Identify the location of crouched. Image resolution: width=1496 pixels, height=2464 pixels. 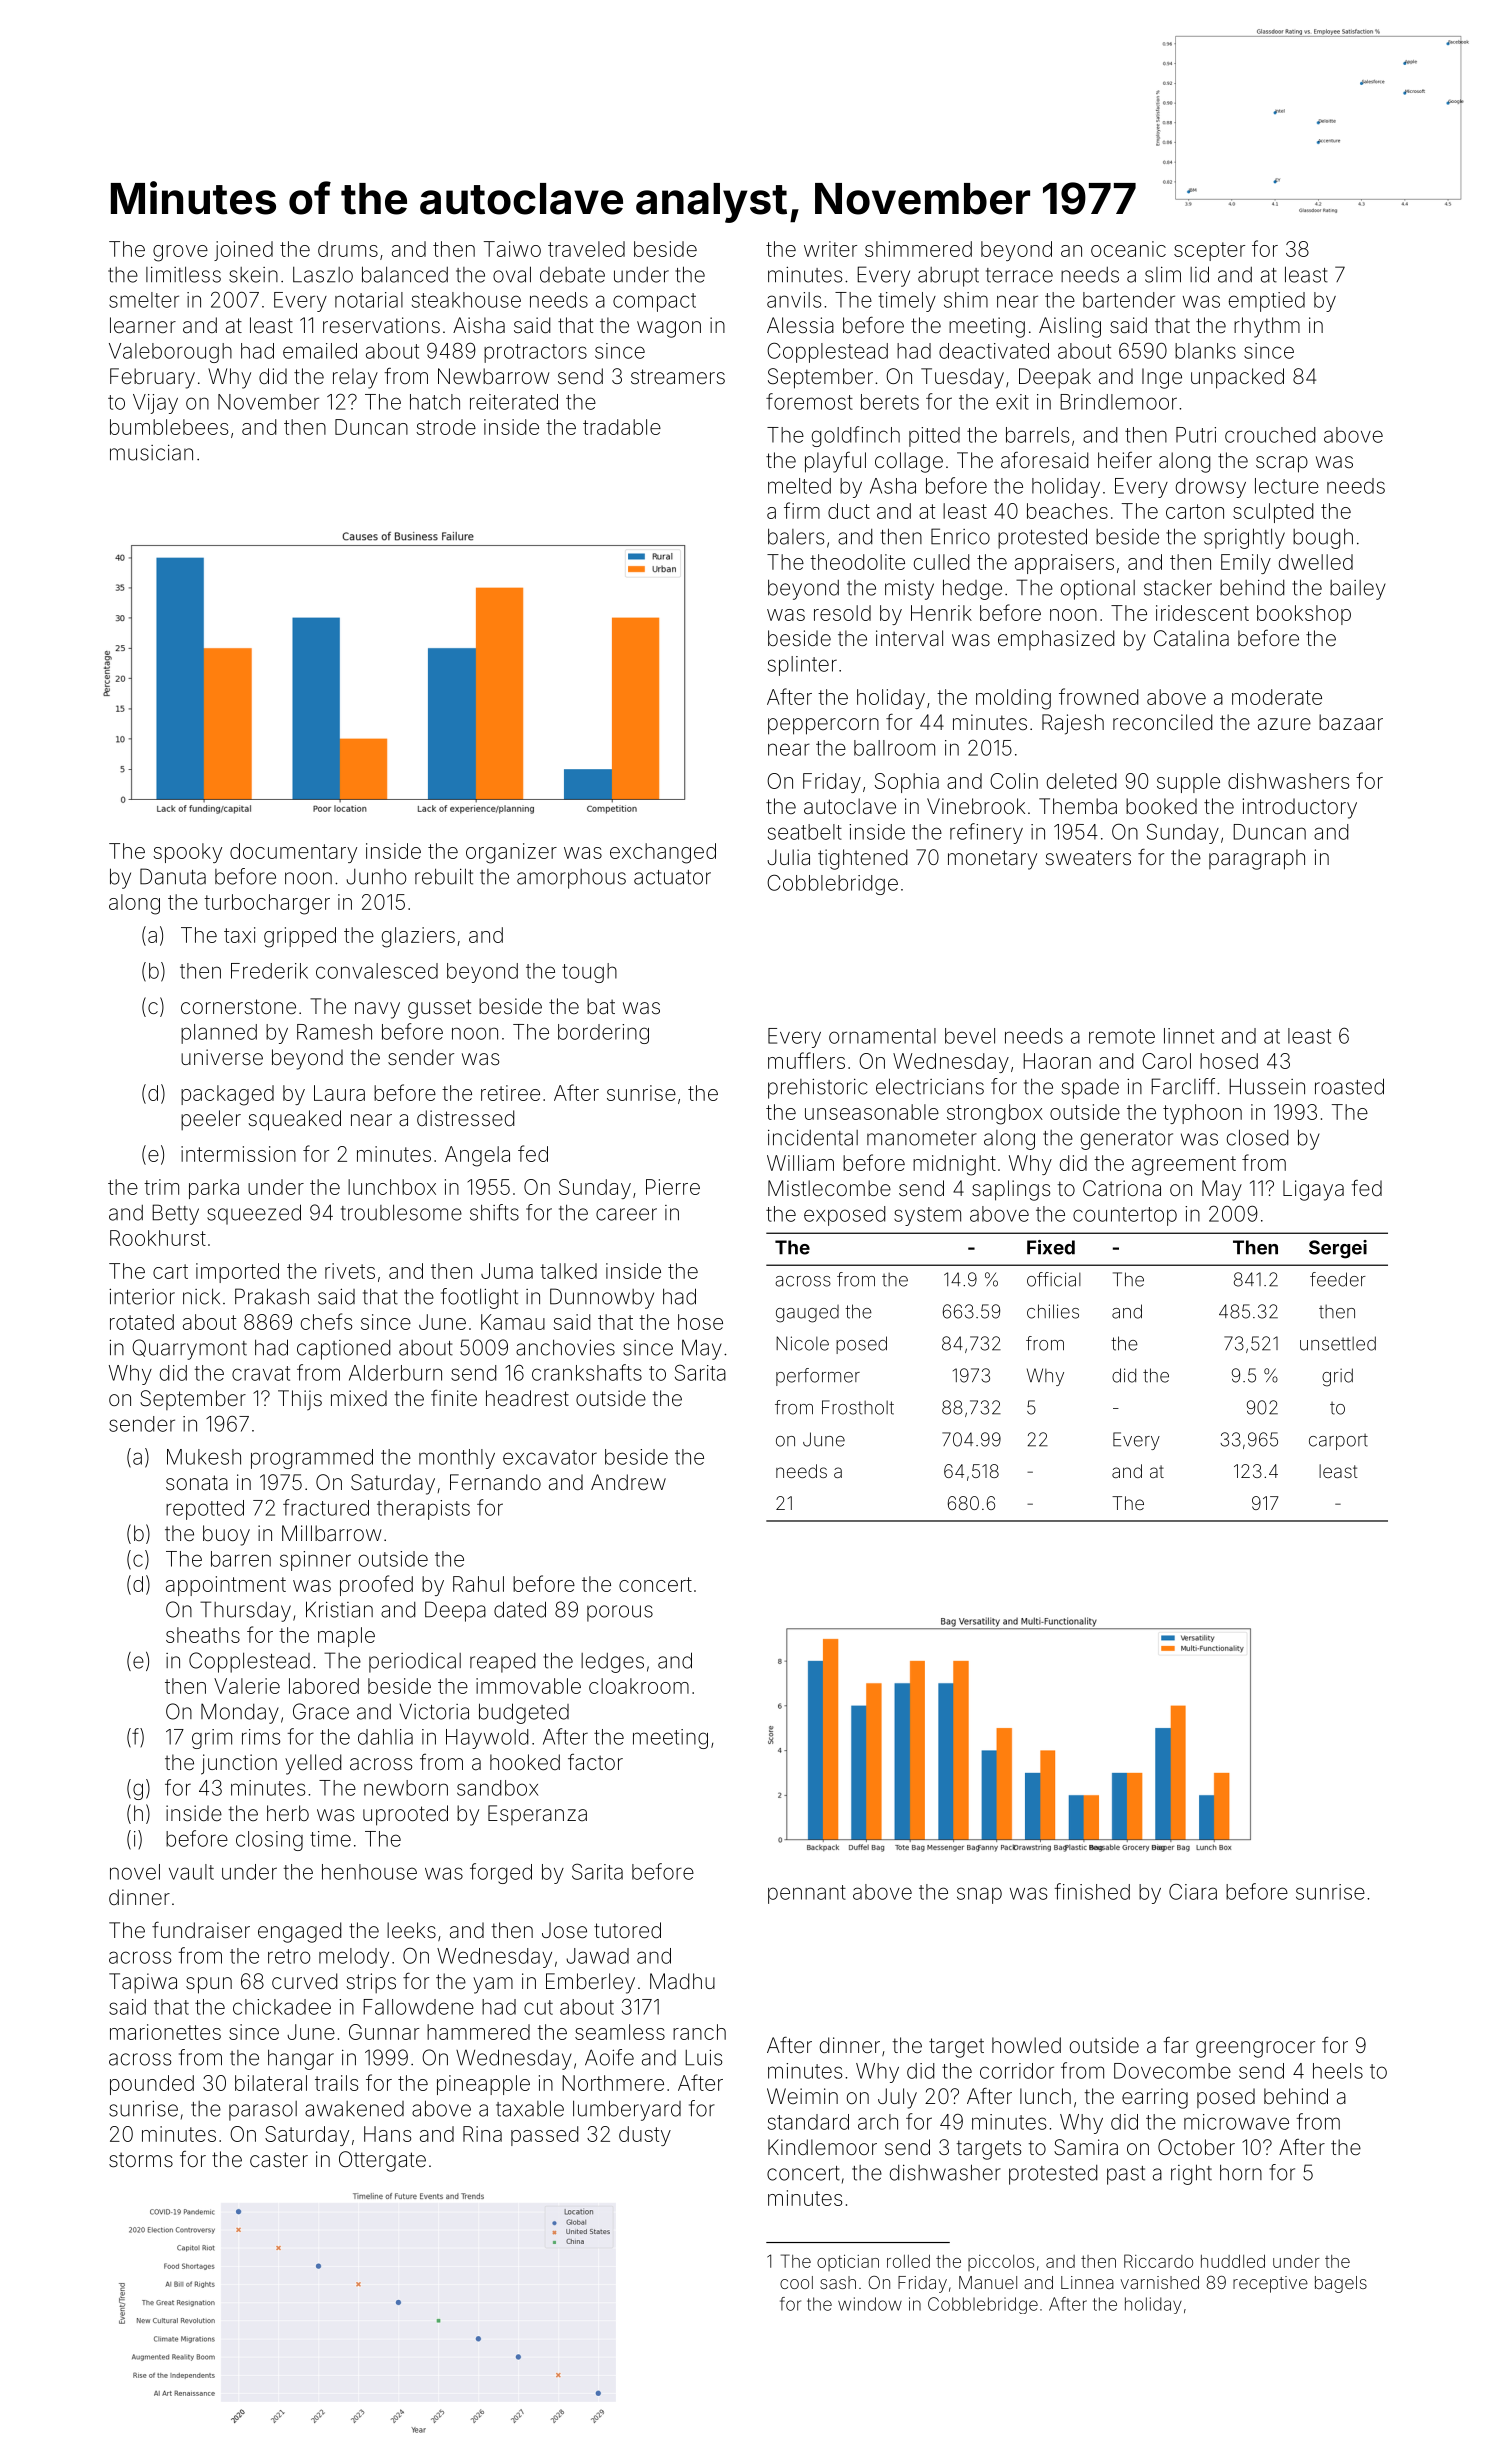
(1270, 435).
